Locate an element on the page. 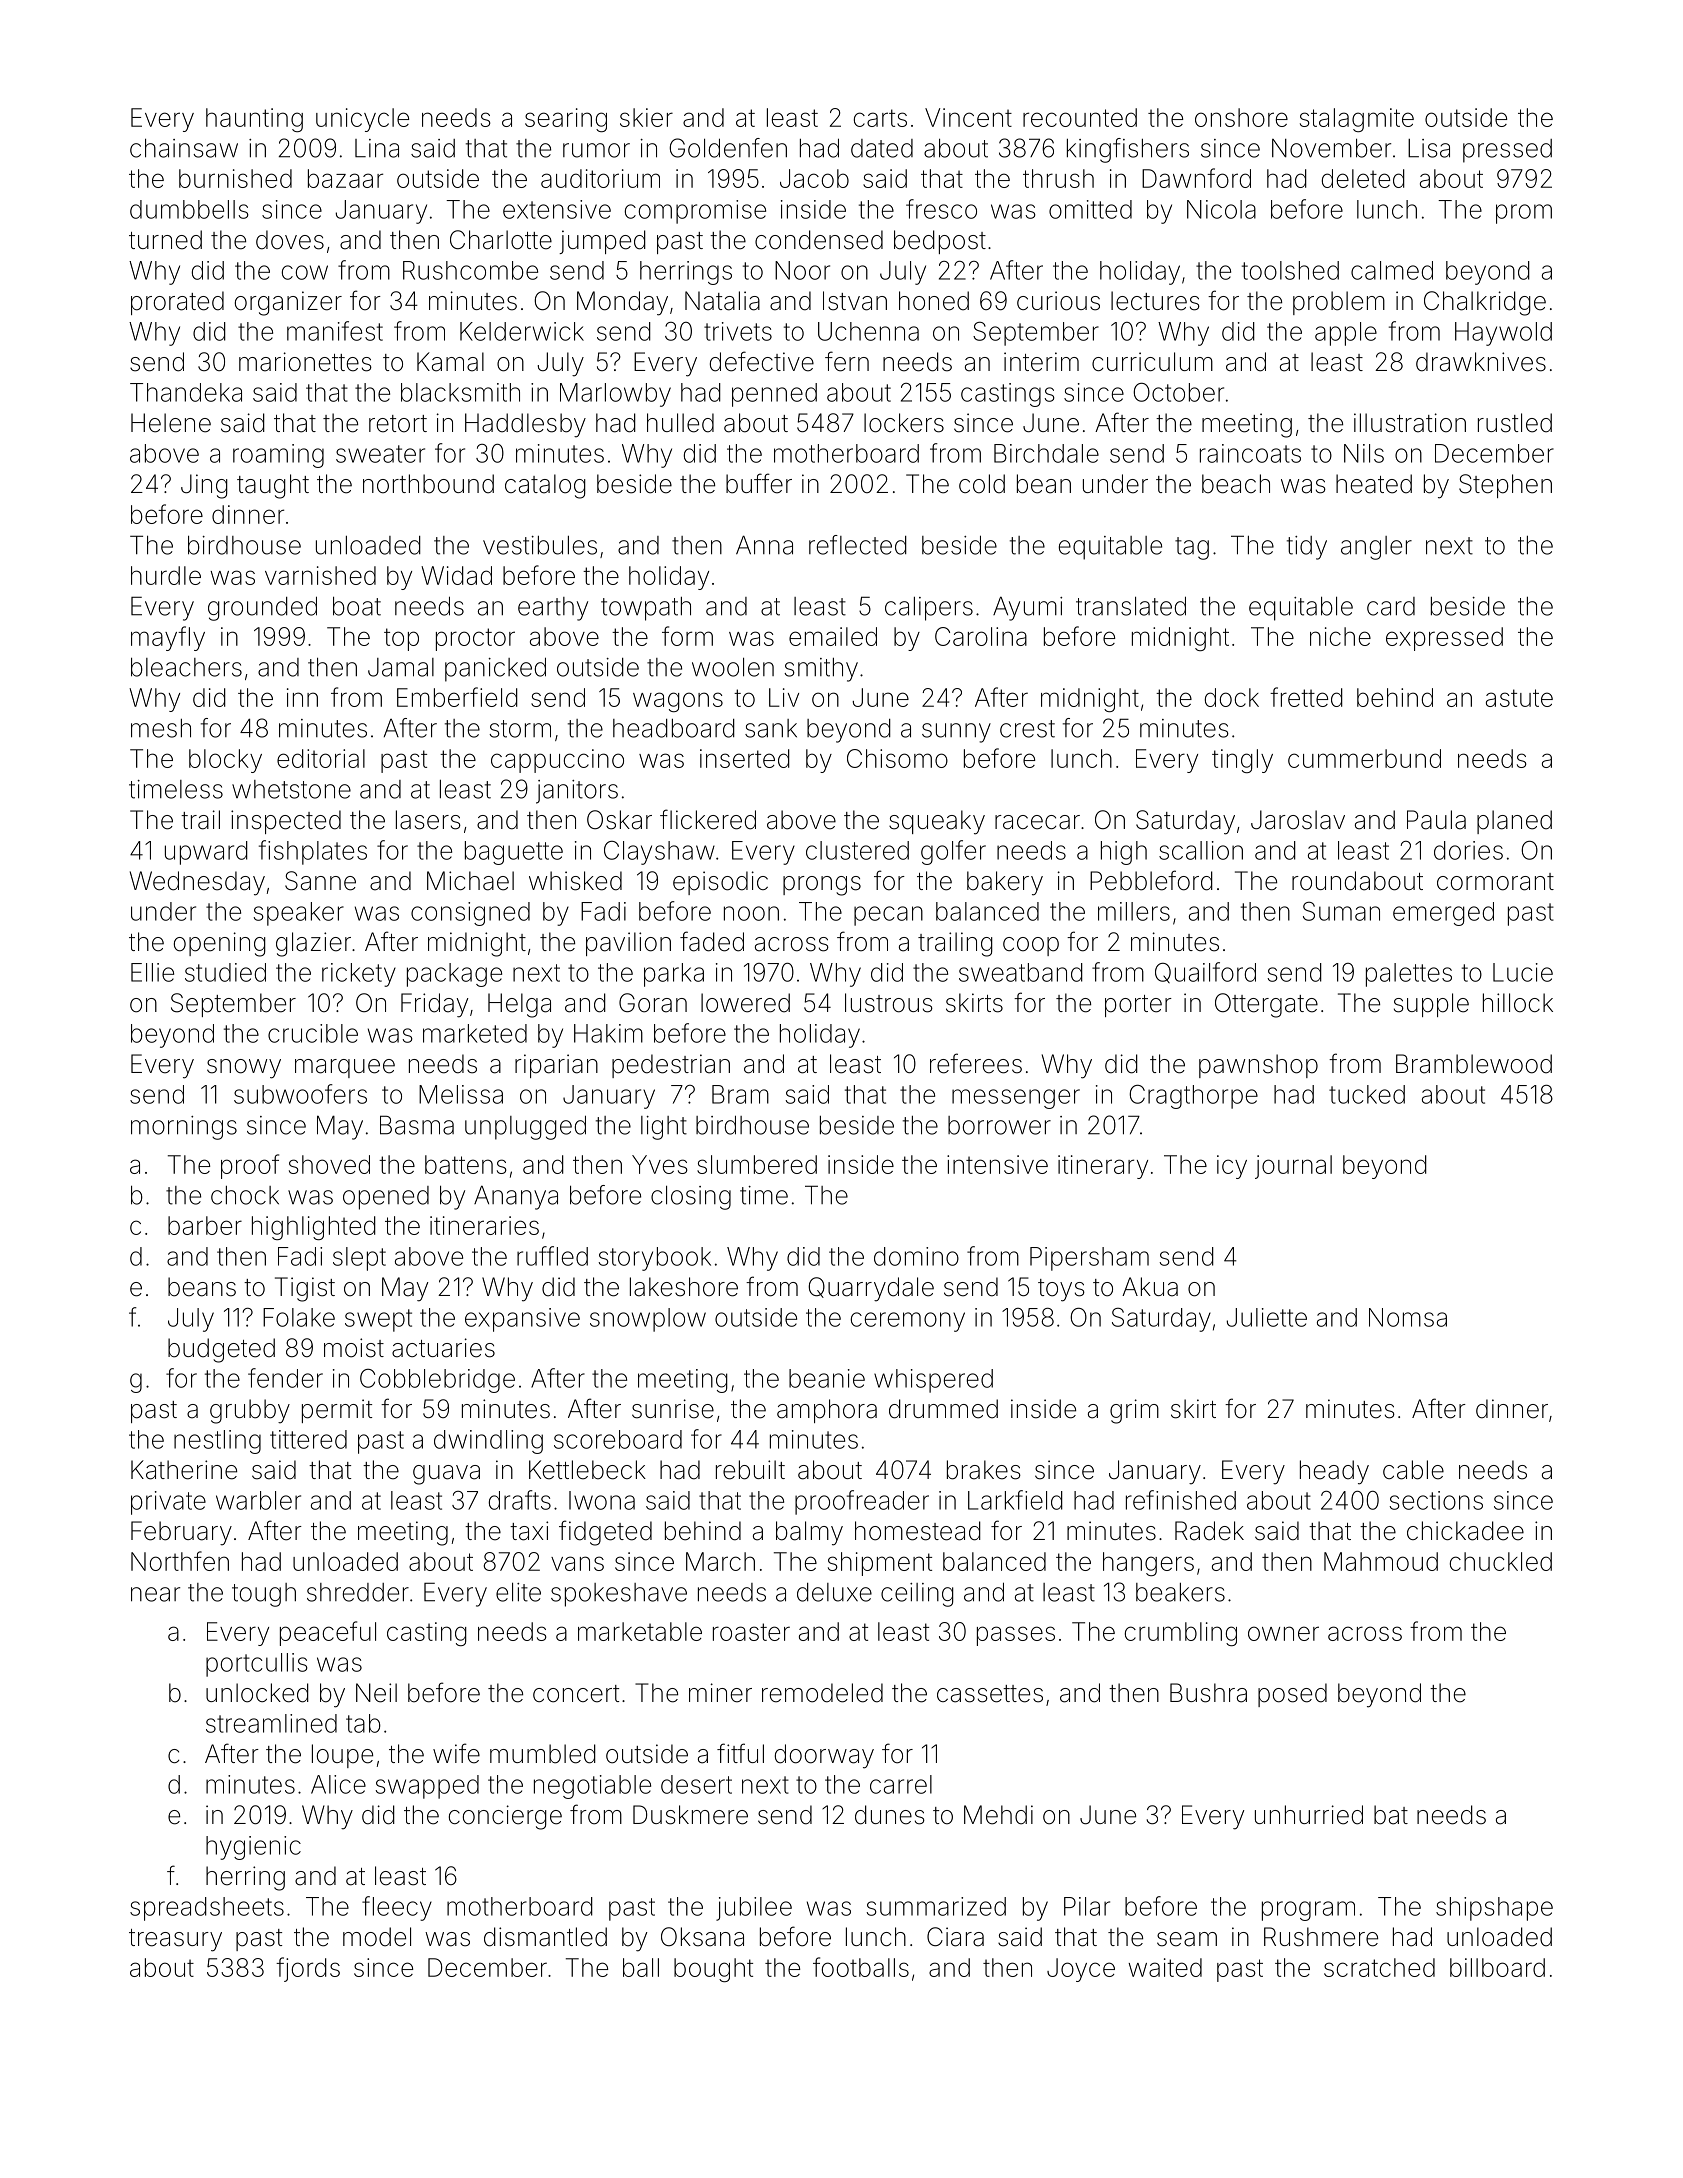 The image size is (1683, 2178). cormorant is located at coordinates (1495, 882).
